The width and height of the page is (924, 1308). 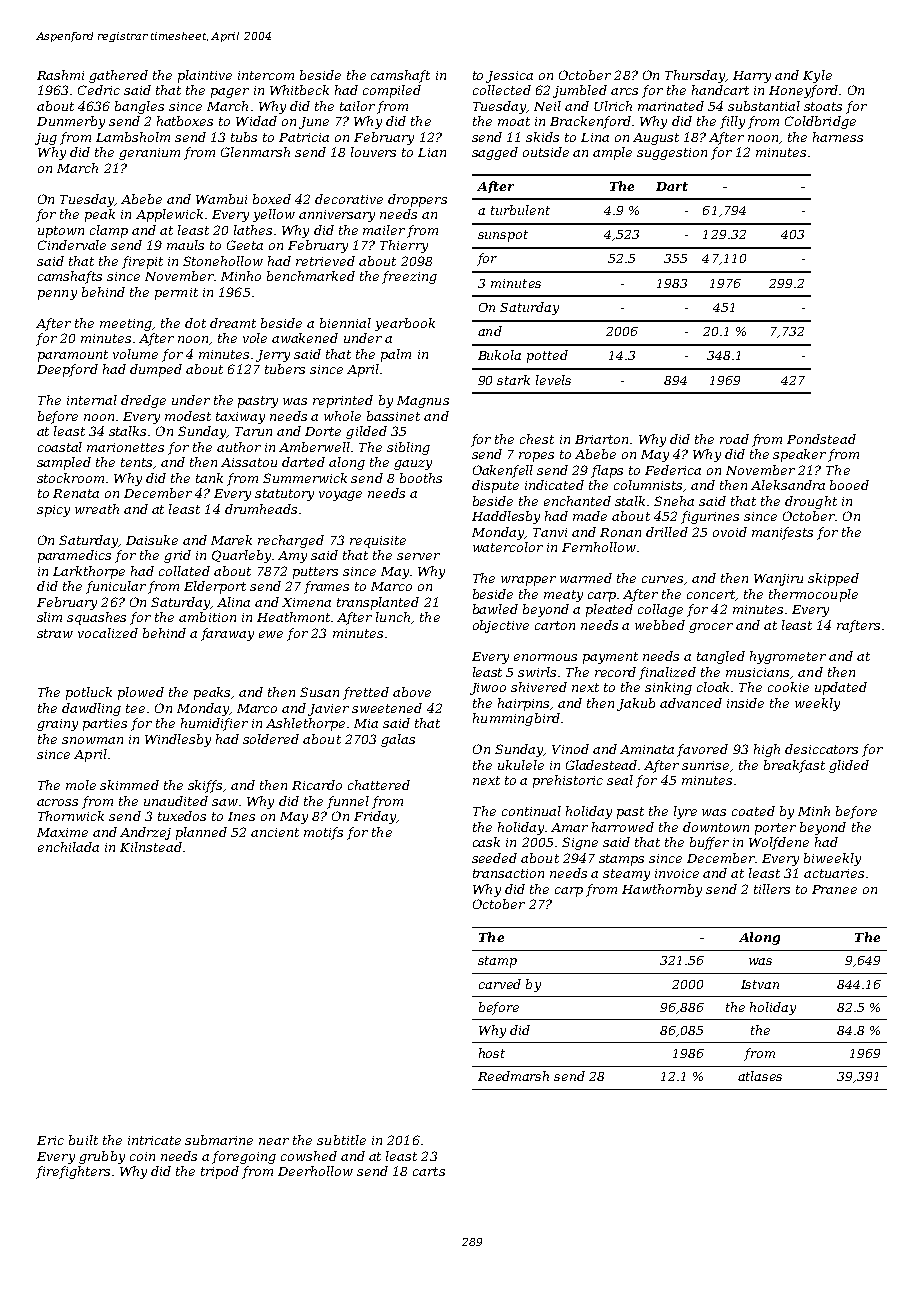 What do you see at coordinates (154, 1140) in the page?
I see `intricate` at bounding box center [154, 1140].
